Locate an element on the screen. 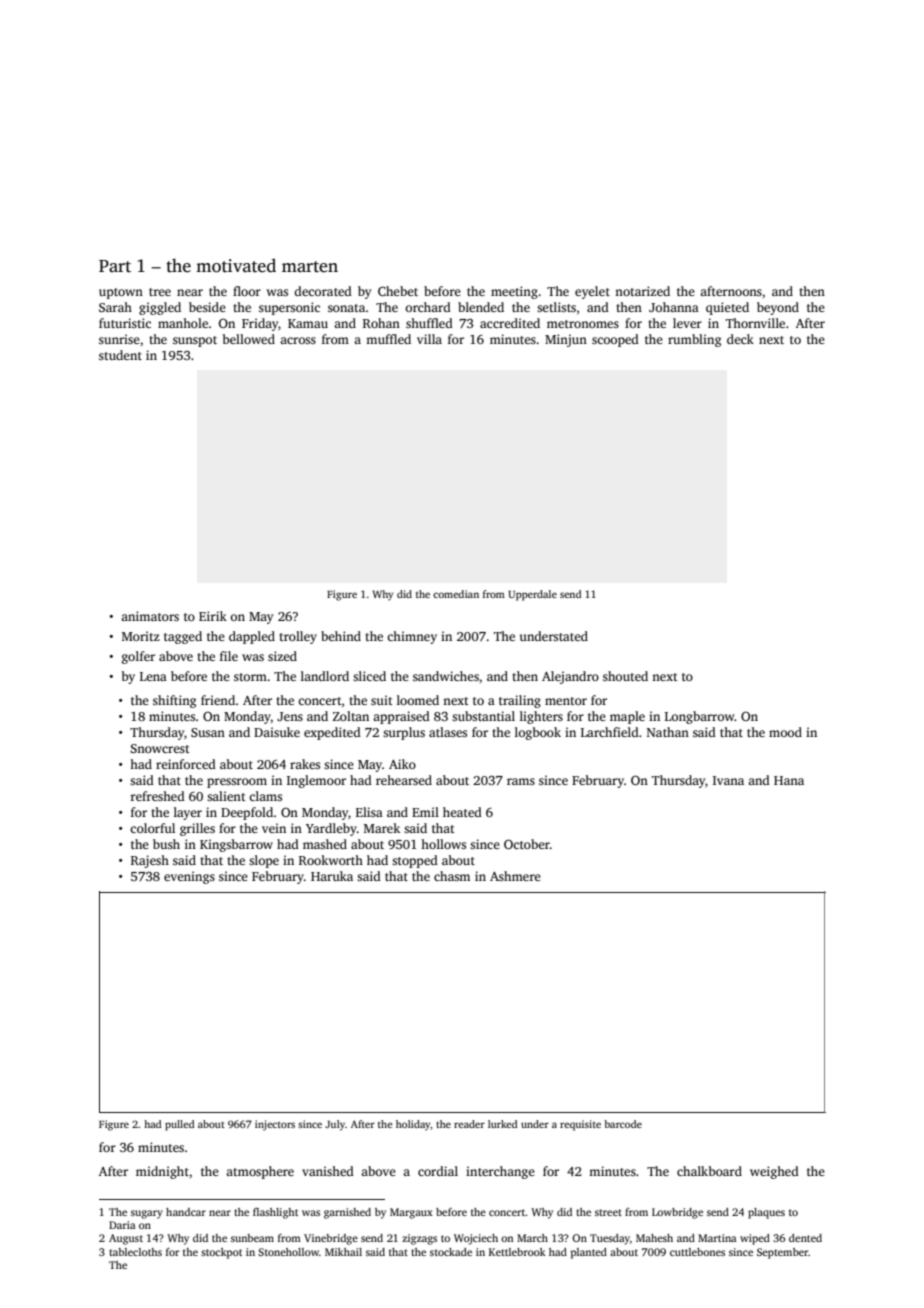 The height and width of the screenshot is (1308, 924). trailing is located at coordinates (520, 701).
